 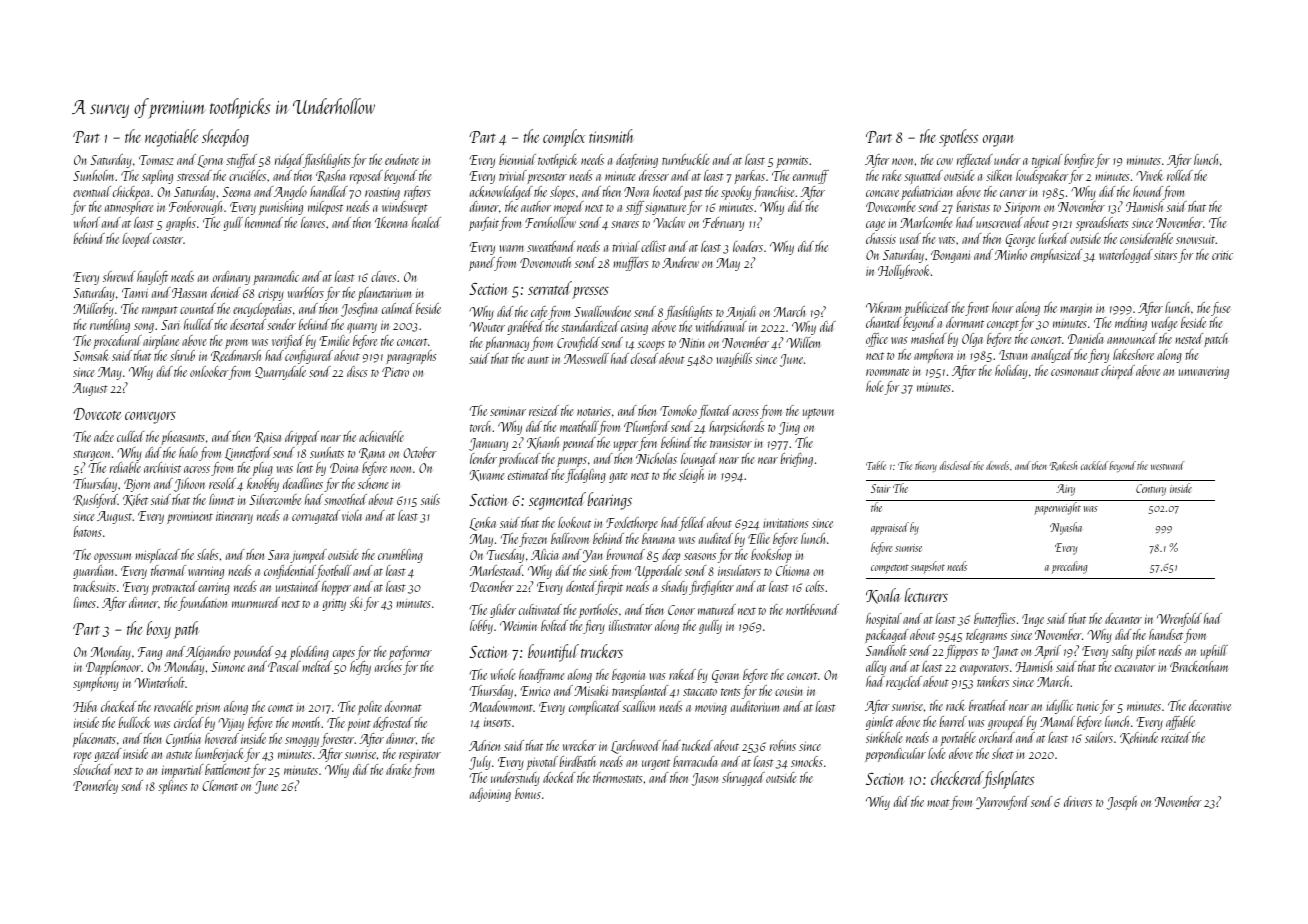 I want to click on biennial, so click(x=517, y=159).
